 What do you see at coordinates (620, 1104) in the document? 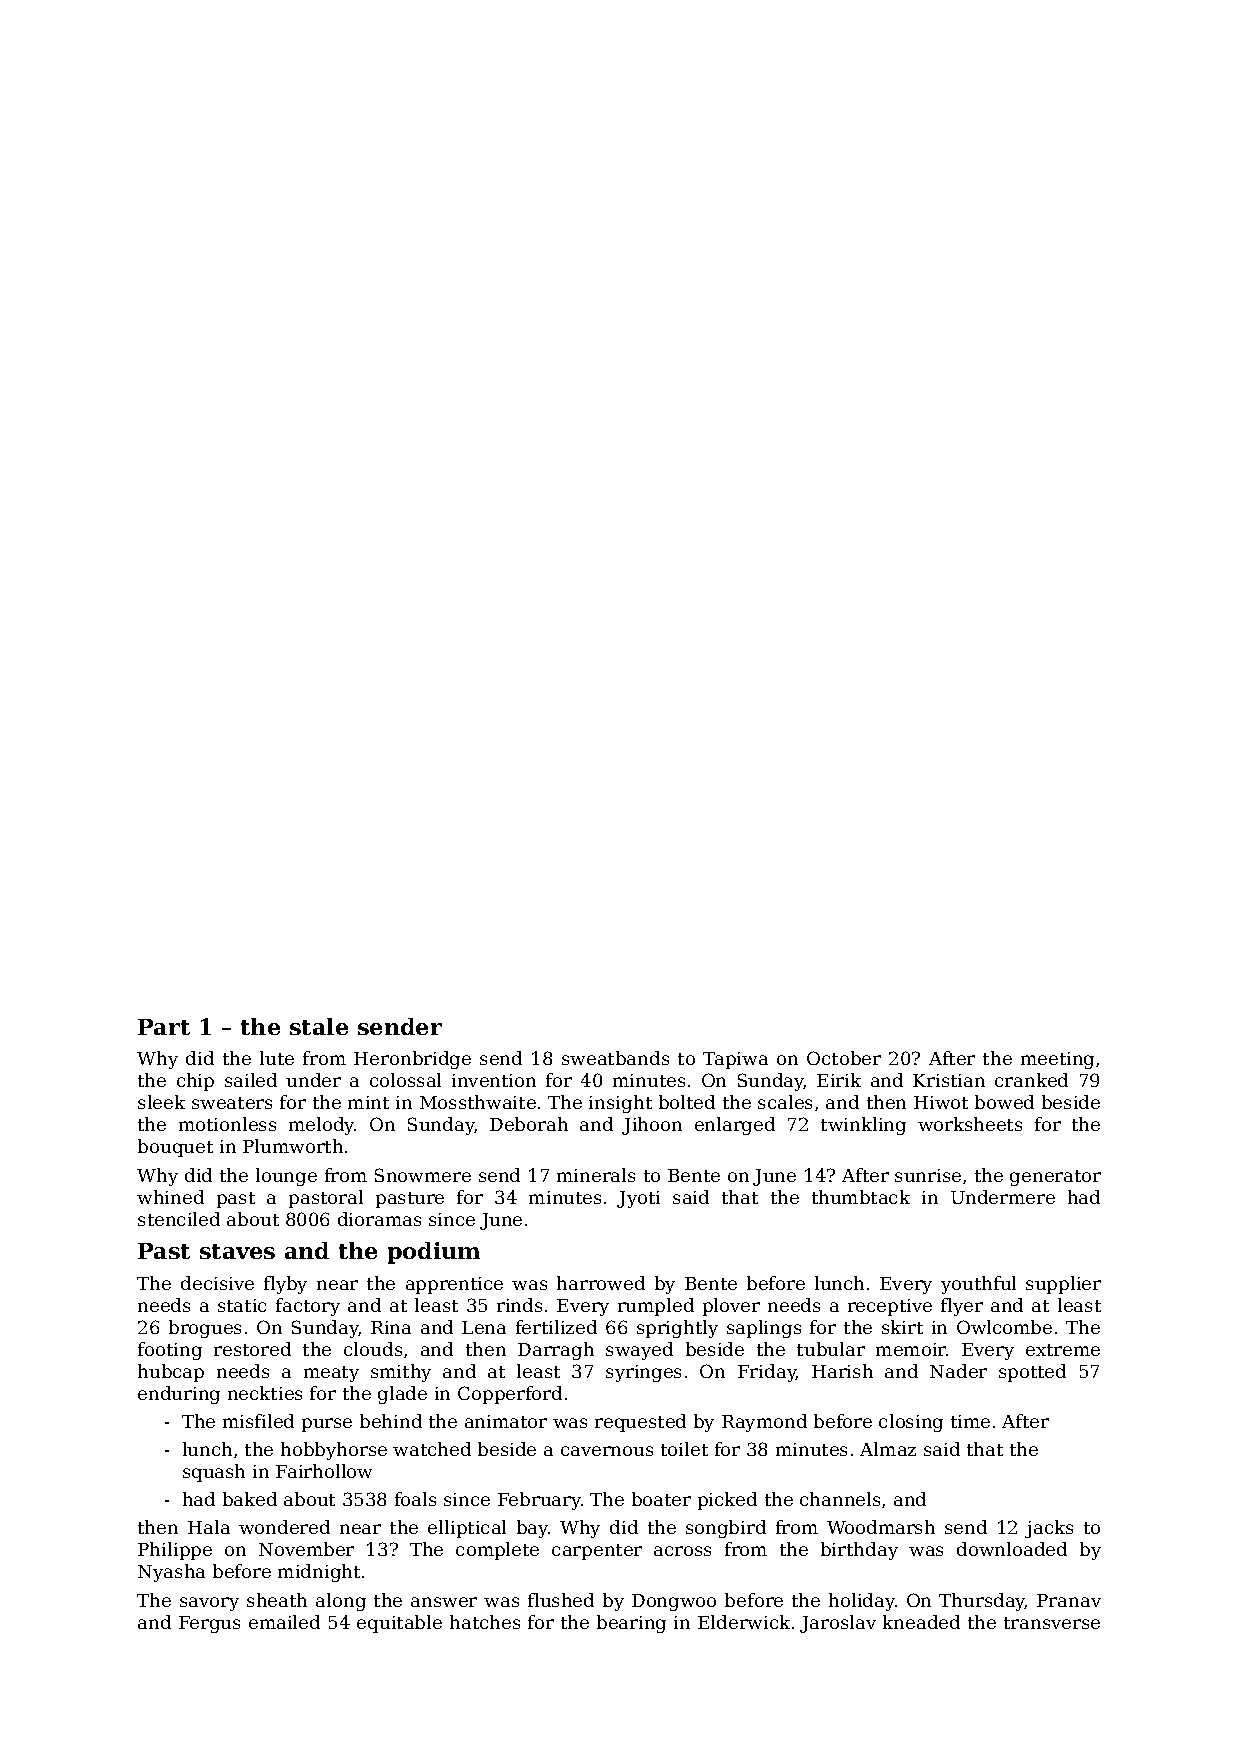
I see `insight` at bounding box center [620, 1104].
